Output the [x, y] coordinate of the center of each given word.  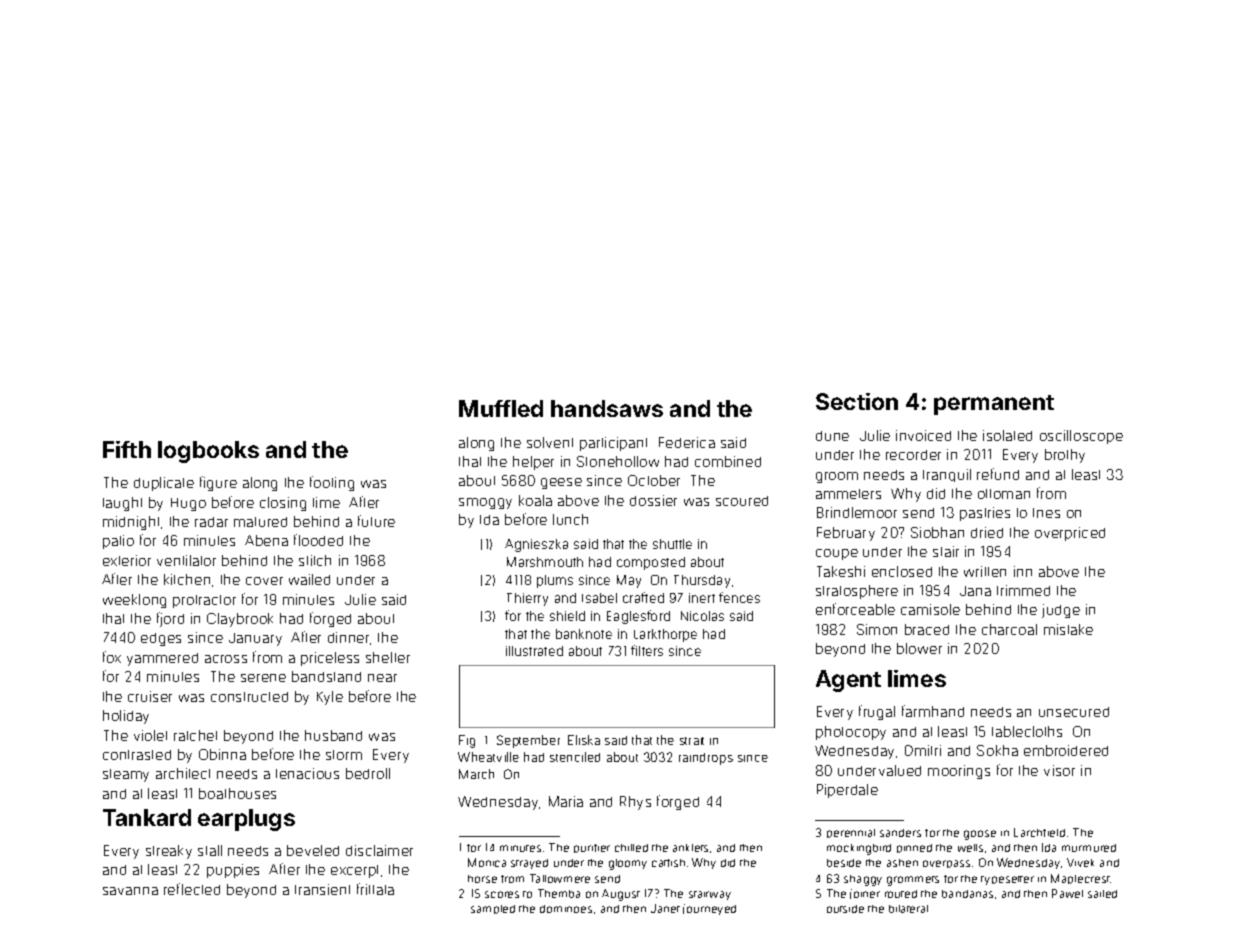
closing [283, 504]
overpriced [1070, 534]
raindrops [706, 759]
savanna [130, 891]
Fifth [127, 449]
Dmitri [923, 750]
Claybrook [240, 620]
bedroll [368, 773]
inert [702, 598]
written [985, 571]
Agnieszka [536, 545]
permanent [994, 405]
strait [692, 741]
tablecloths [1027, 731]
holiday [126, 717]
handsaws [607, 408]
